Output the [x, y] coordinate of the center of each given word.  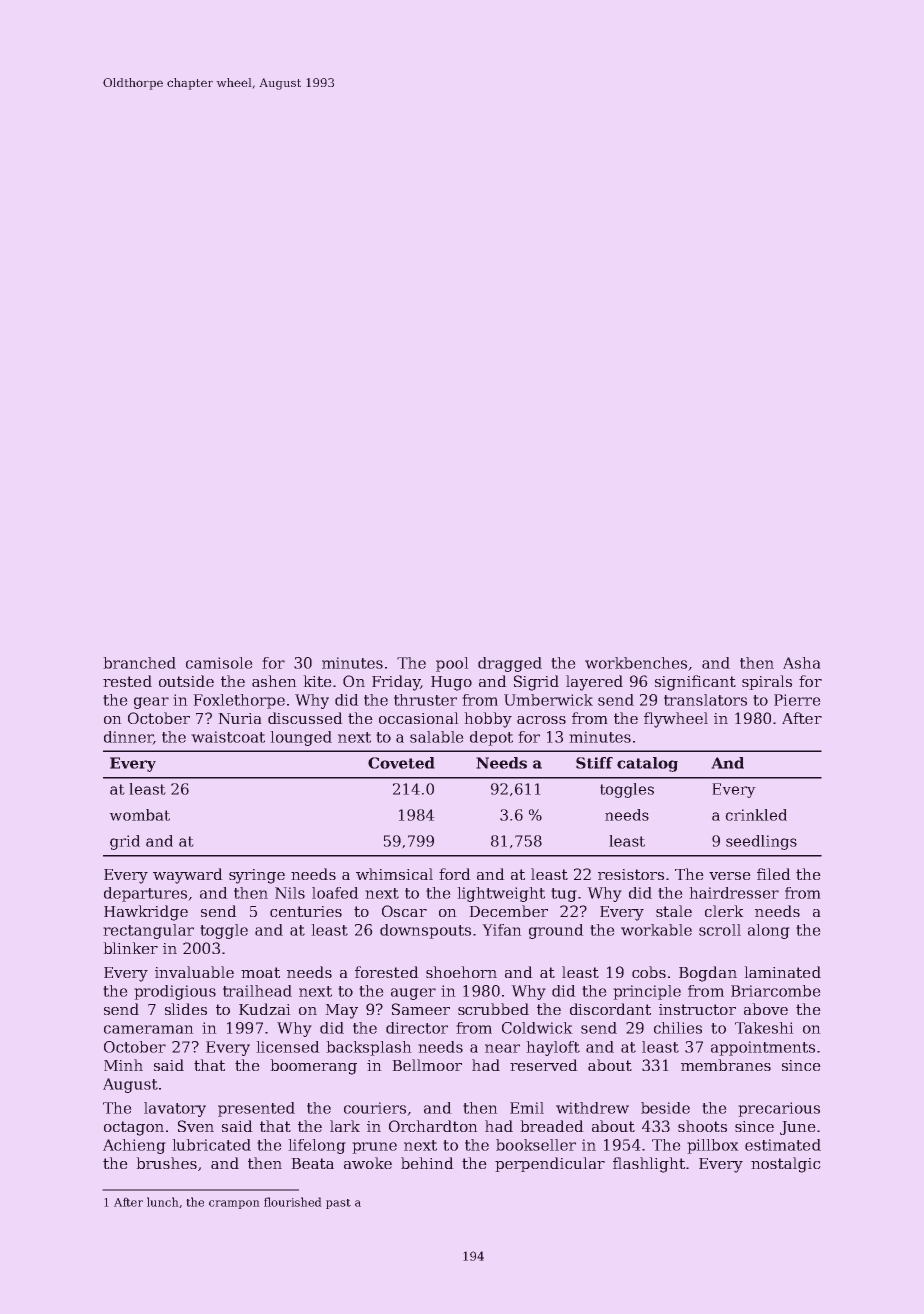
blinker [130, 948]
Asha [802, 663]
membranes [726, 1065]
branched [139, 663]
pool [452, 664]
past [338, 1204]
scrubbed [493, 1009]
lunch [163, 1202]
